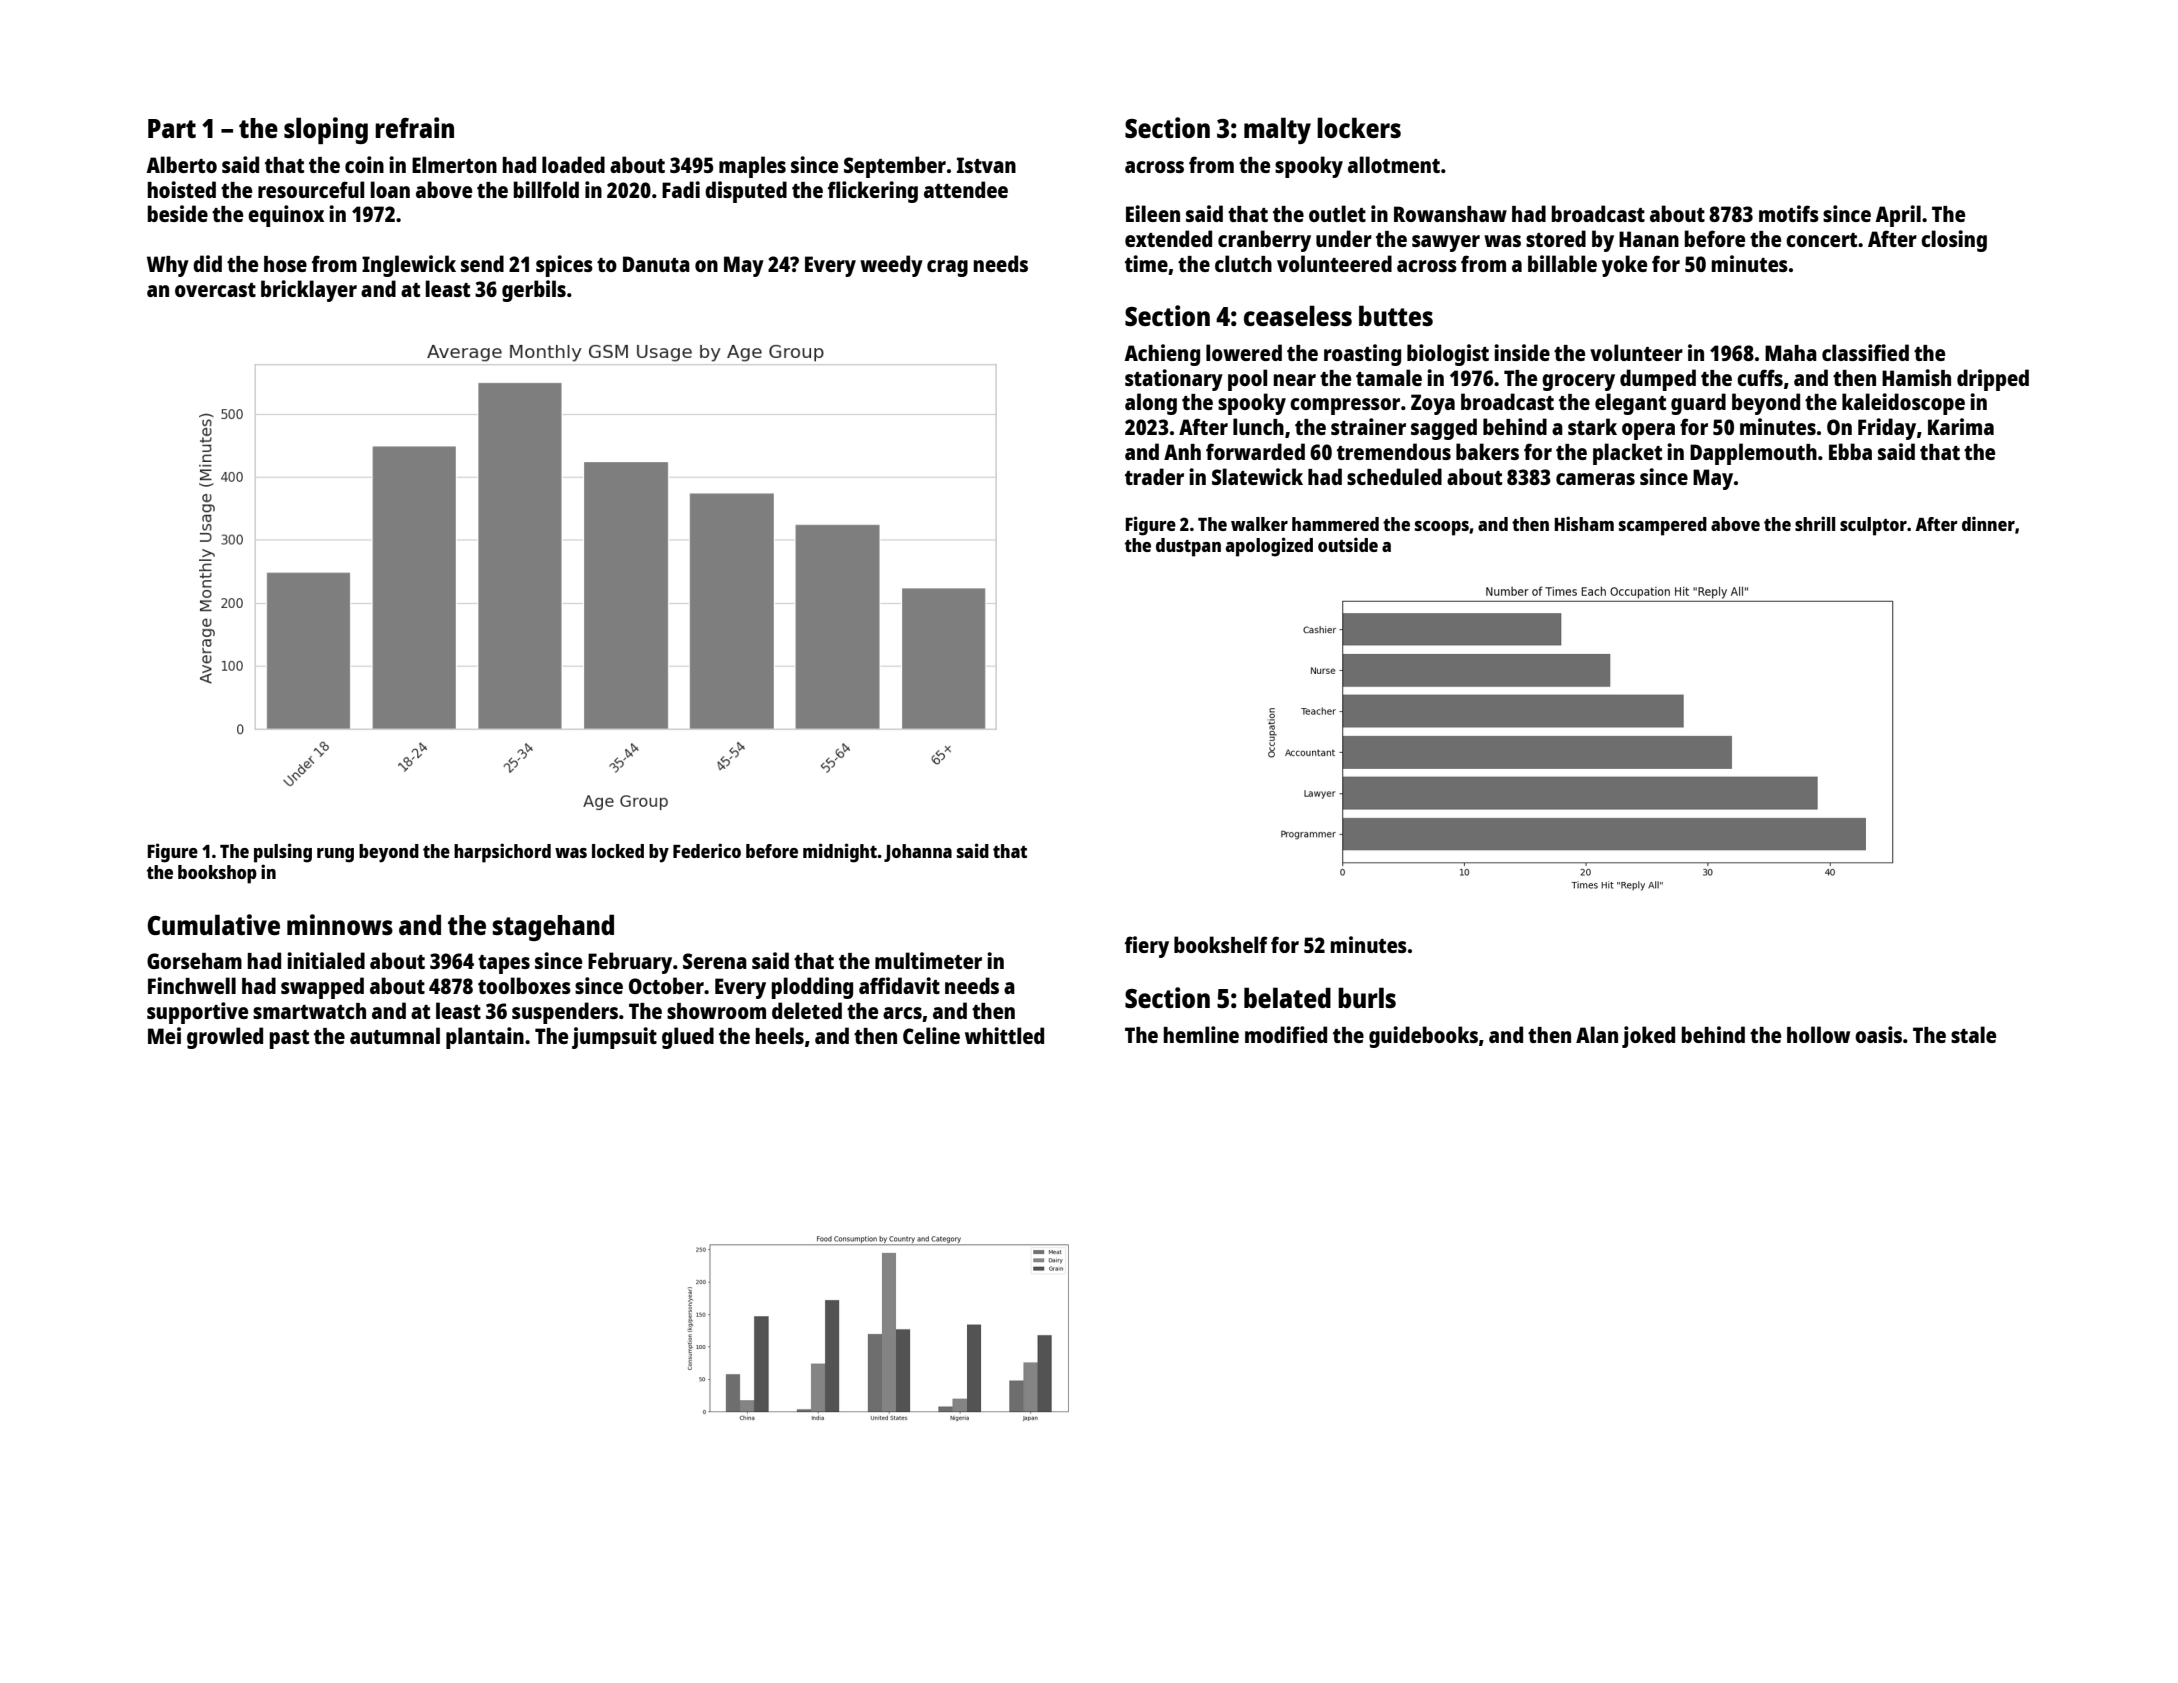 The height and width of the screenshot is (1683, 2178). What do you see at coordinates (1277, 130) in the screenshot?
I see `malty` at bounding box center [1277, 130].
